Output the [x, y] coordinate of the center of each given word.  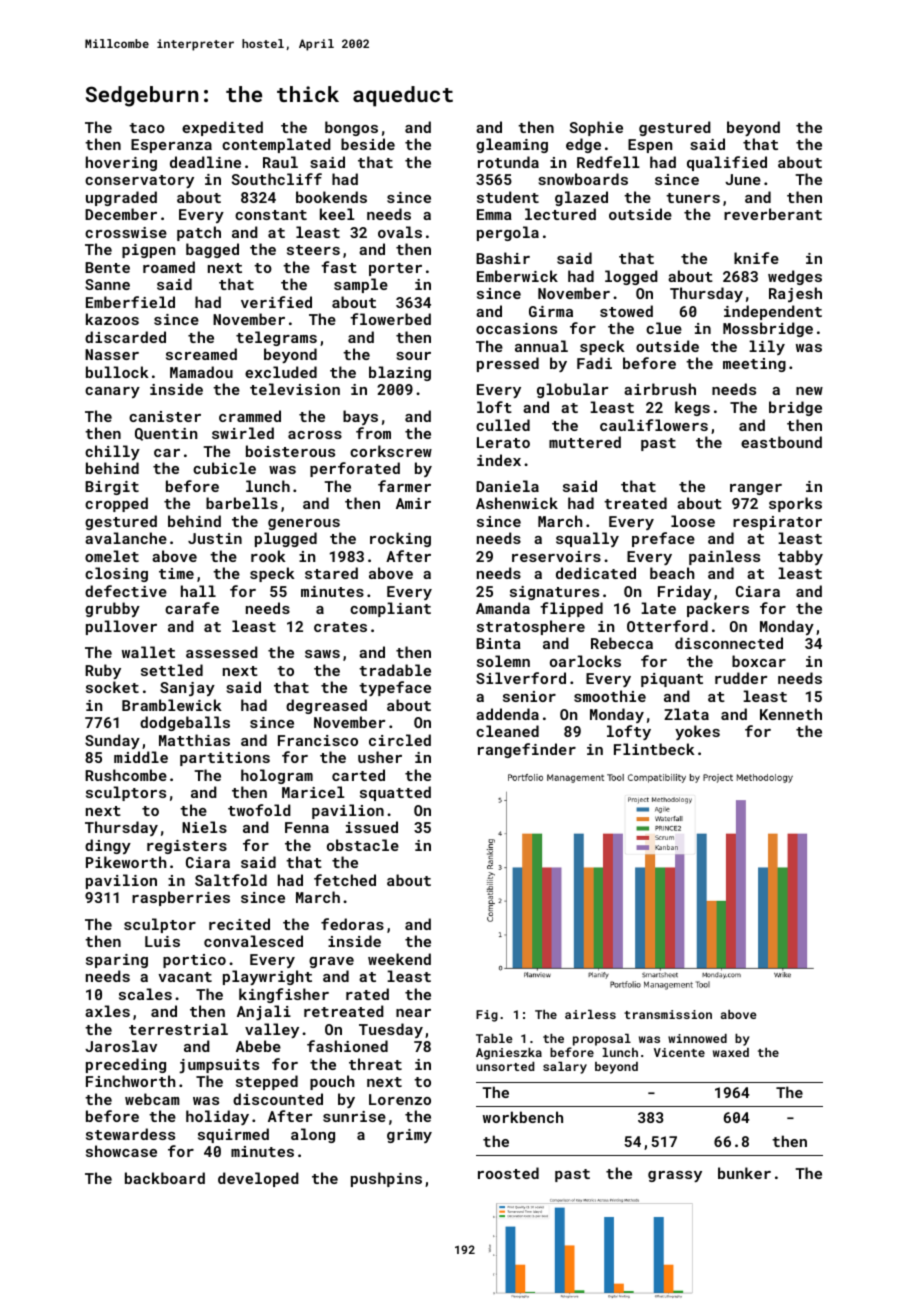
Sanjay [187, 689]
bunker [744, 1173]
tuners [693, 198]
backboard [165, 1178]
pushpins [386, 1179]
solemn [503, 661]
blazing [400, 373]
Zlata [686, 714]
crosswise [126, 232]
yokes [697, 732]
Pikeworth [126, 862]
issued [372, 827]
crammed [250, 416]
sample [361, 285]
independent [773, 312]
